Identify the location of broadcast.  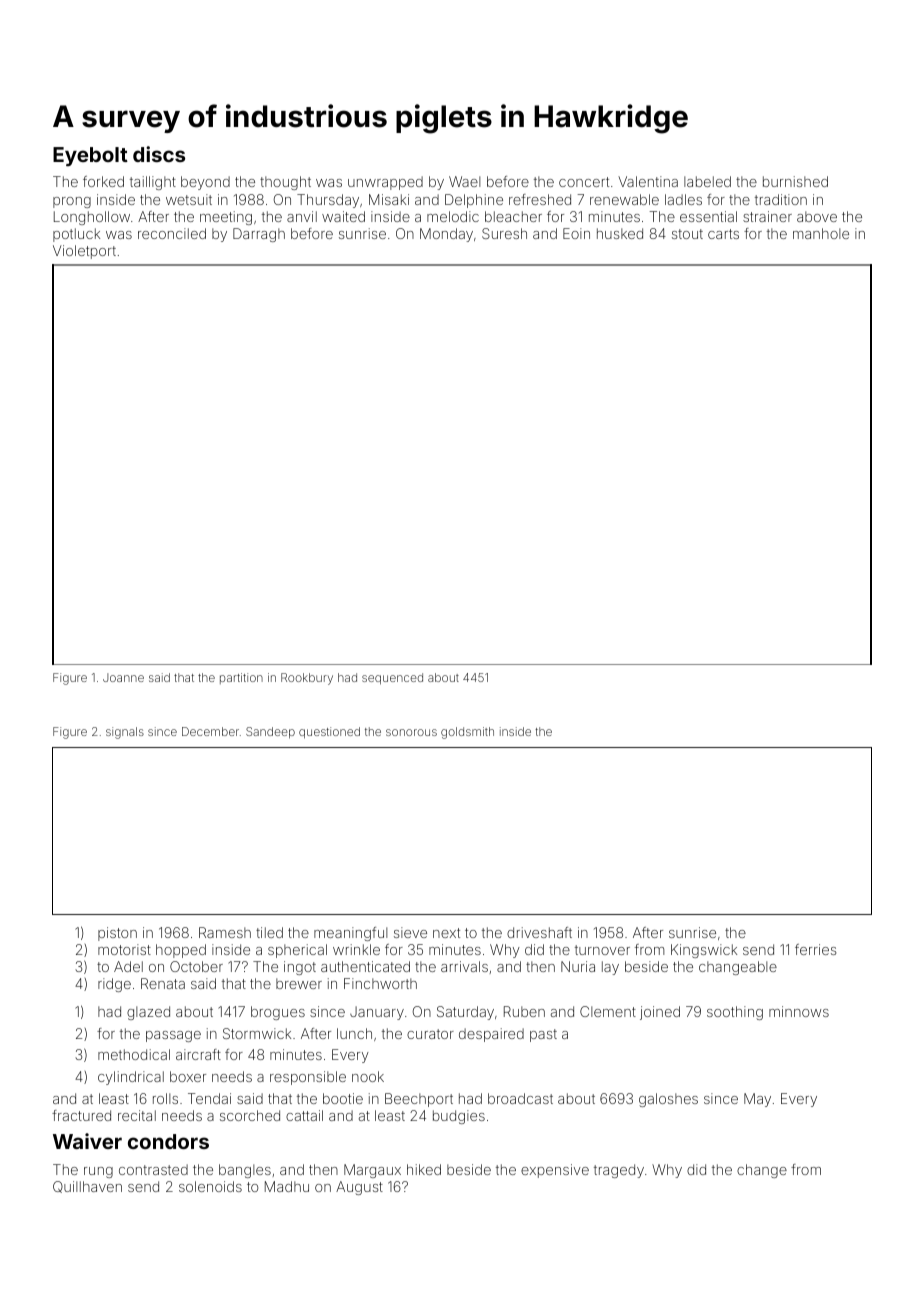
(520, 1098).
